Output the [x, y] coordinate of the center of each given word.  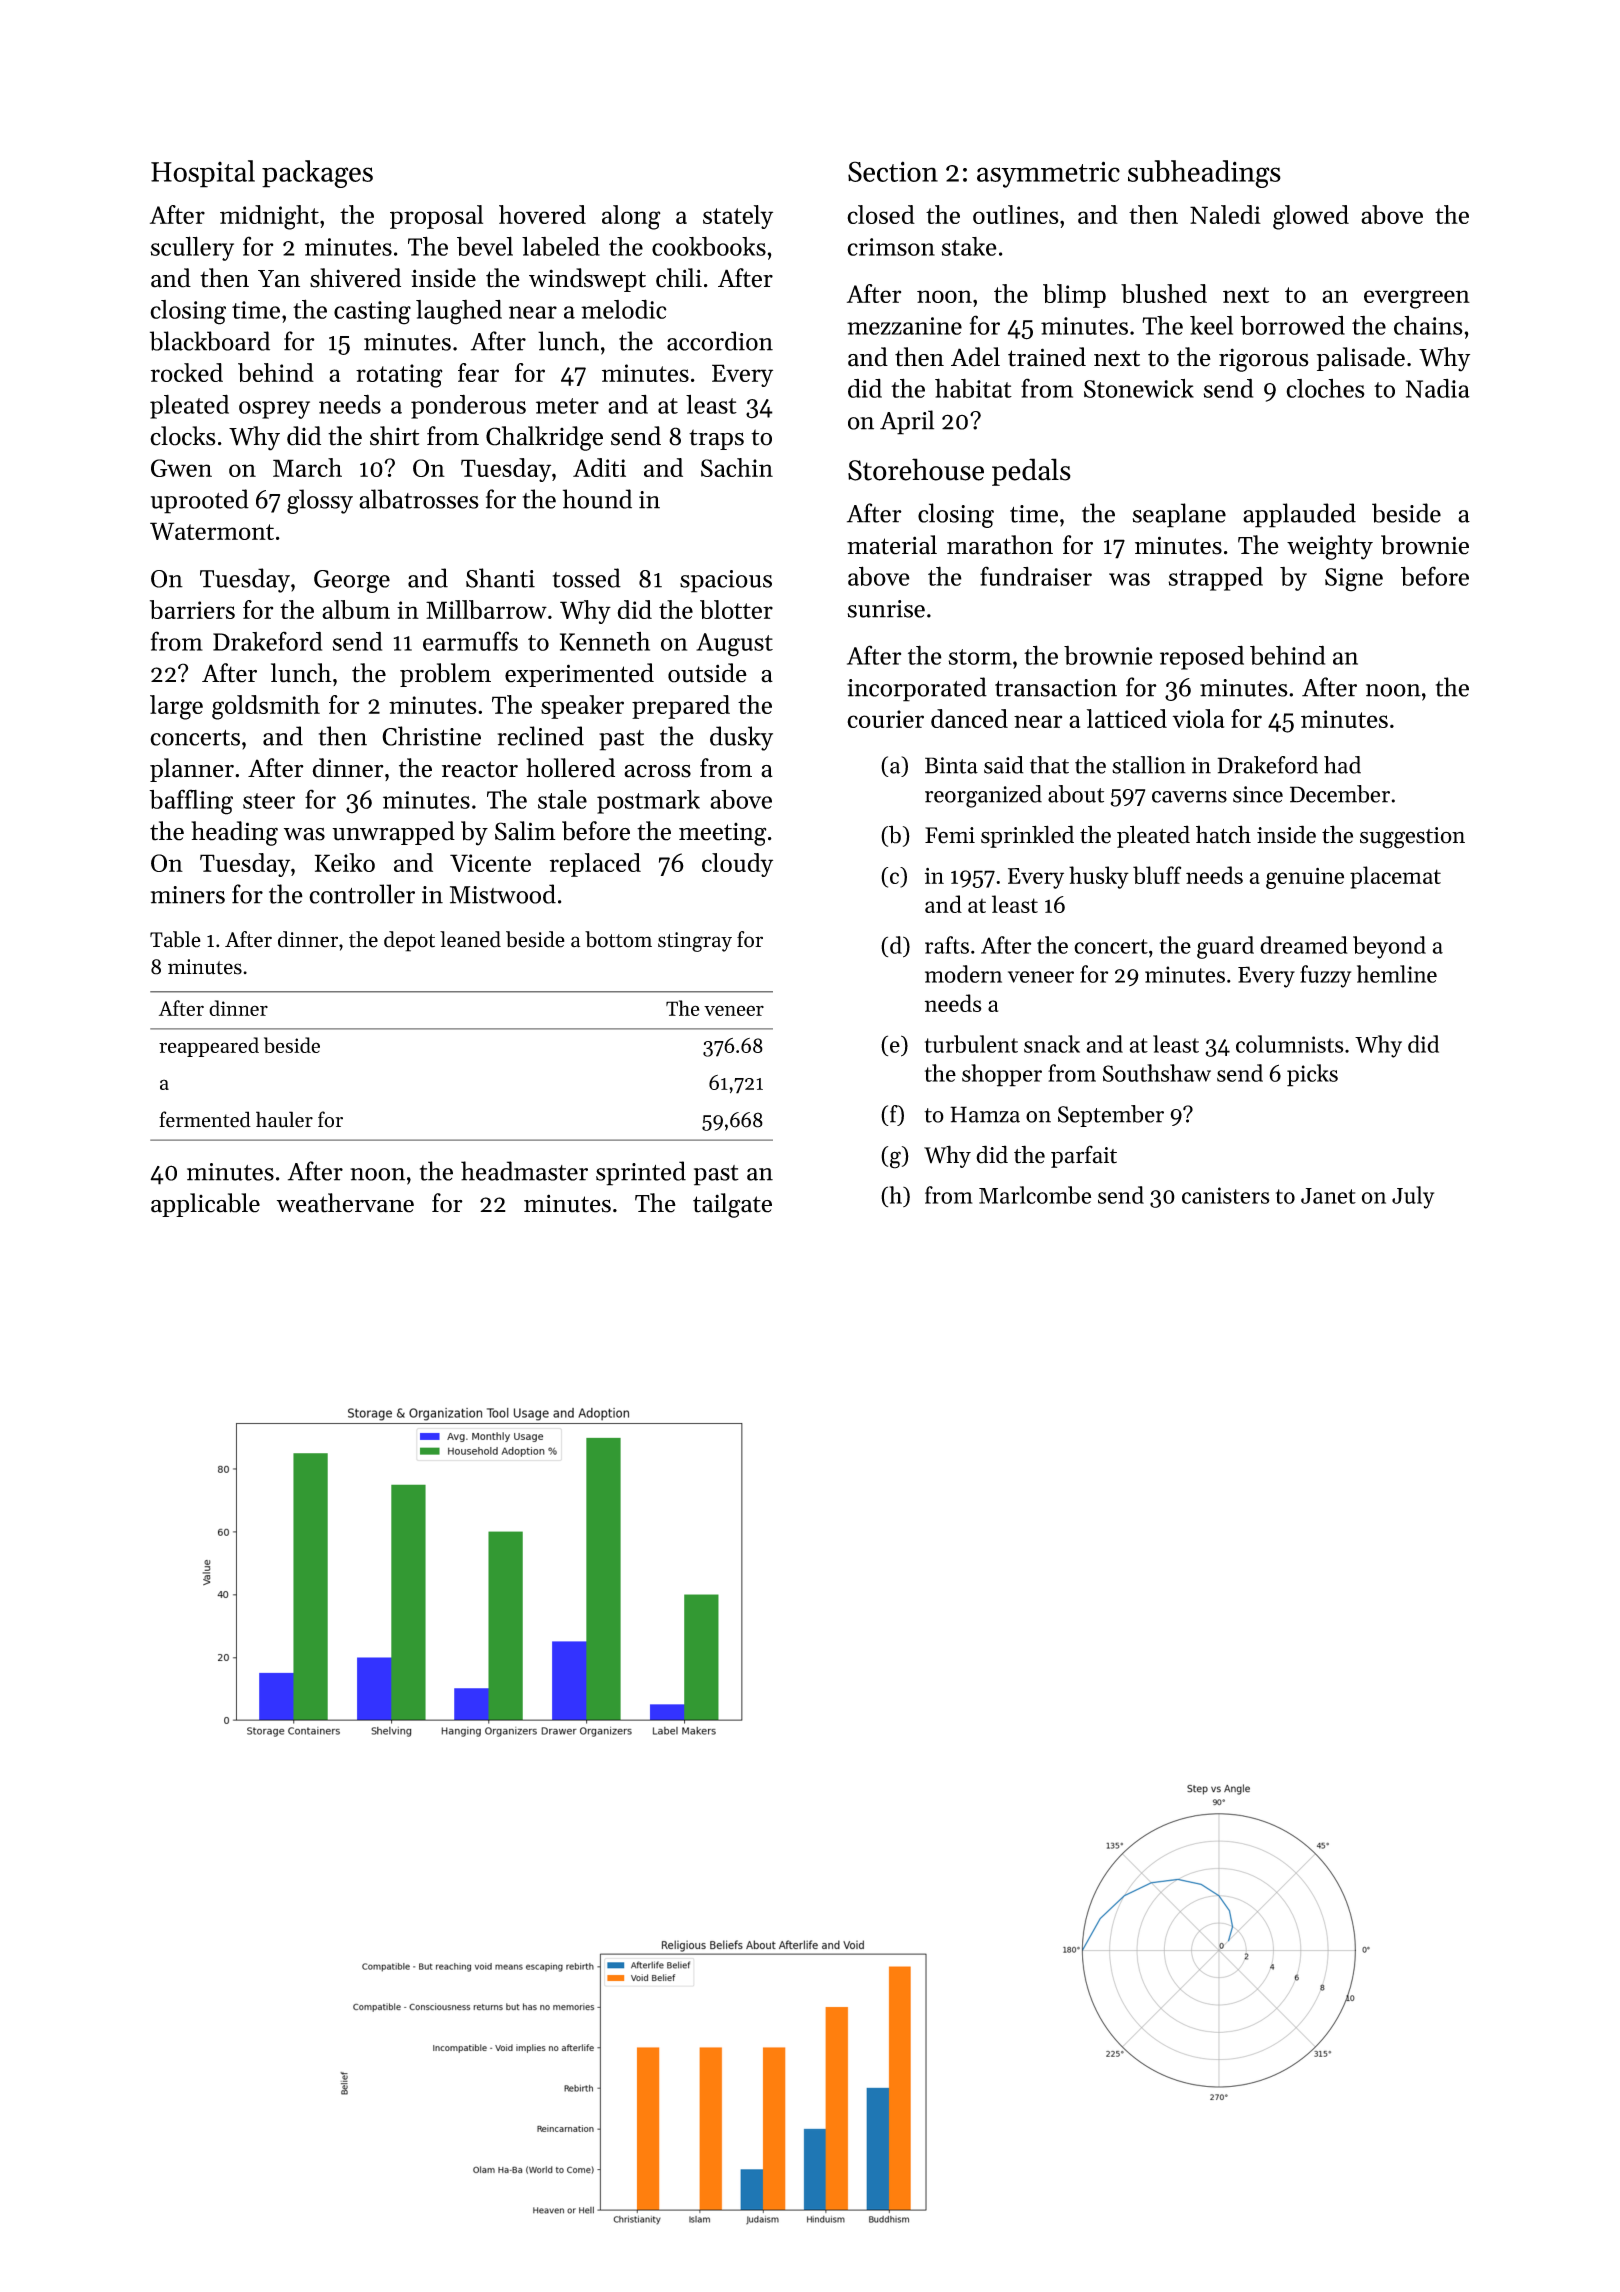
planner [192, 770]
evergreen [1417, 299]
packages [317, 174]
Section [893, 171]
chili [679, 278]
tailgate [732, 1205]
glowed [1311, 217]
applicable [205, 1205]
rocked [187, 372]
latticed [1127, 718]
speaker [582, 707]
